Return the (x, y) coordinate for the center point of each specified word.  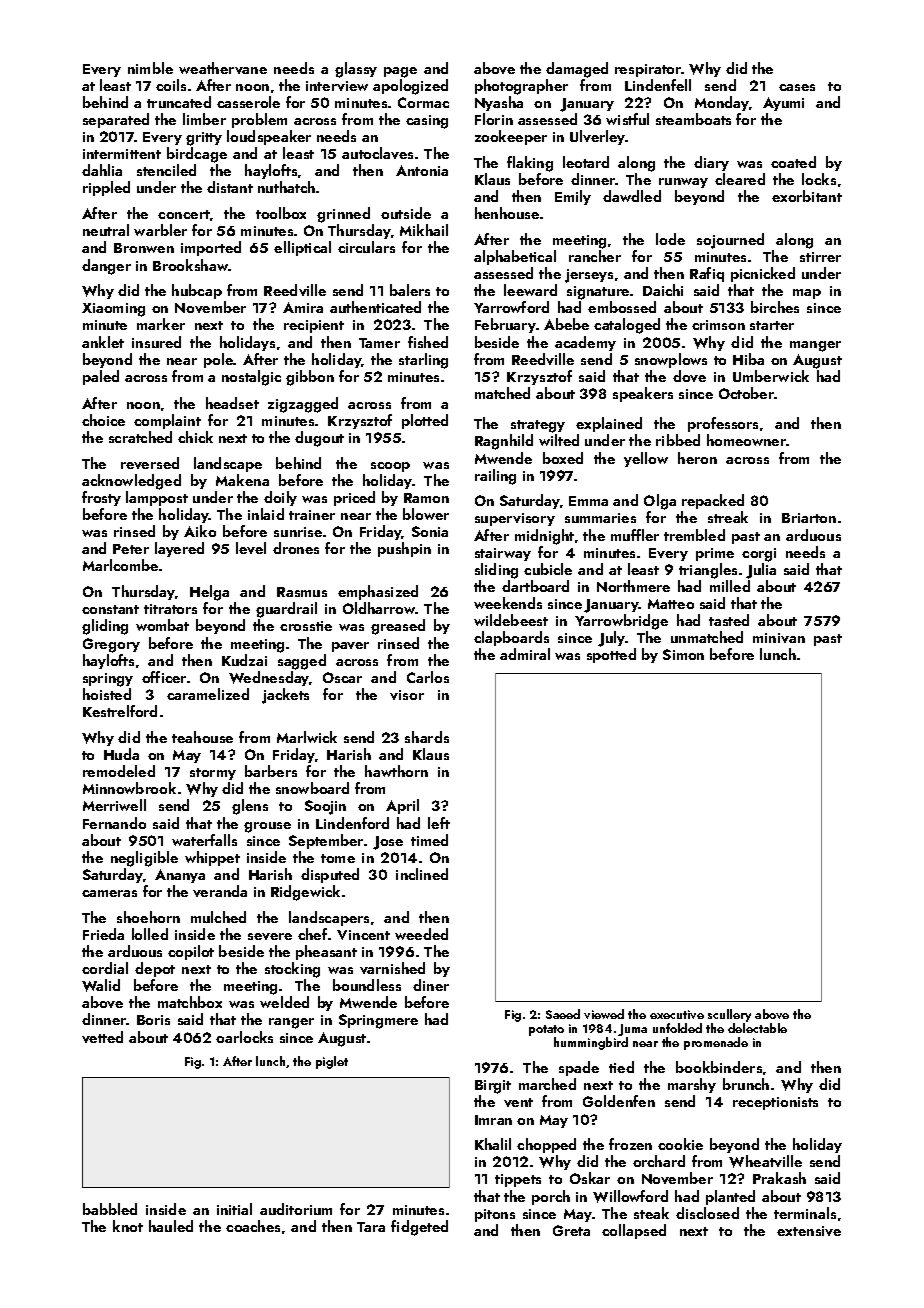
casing (427, 122)
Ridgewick (305, 893)
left (439, 823)
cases (797, 87)
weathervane (223, 68)
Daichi (663, 290)
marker (161, 324)
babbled (110, 1209)
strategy (538, 426)
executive (677, 1014)
